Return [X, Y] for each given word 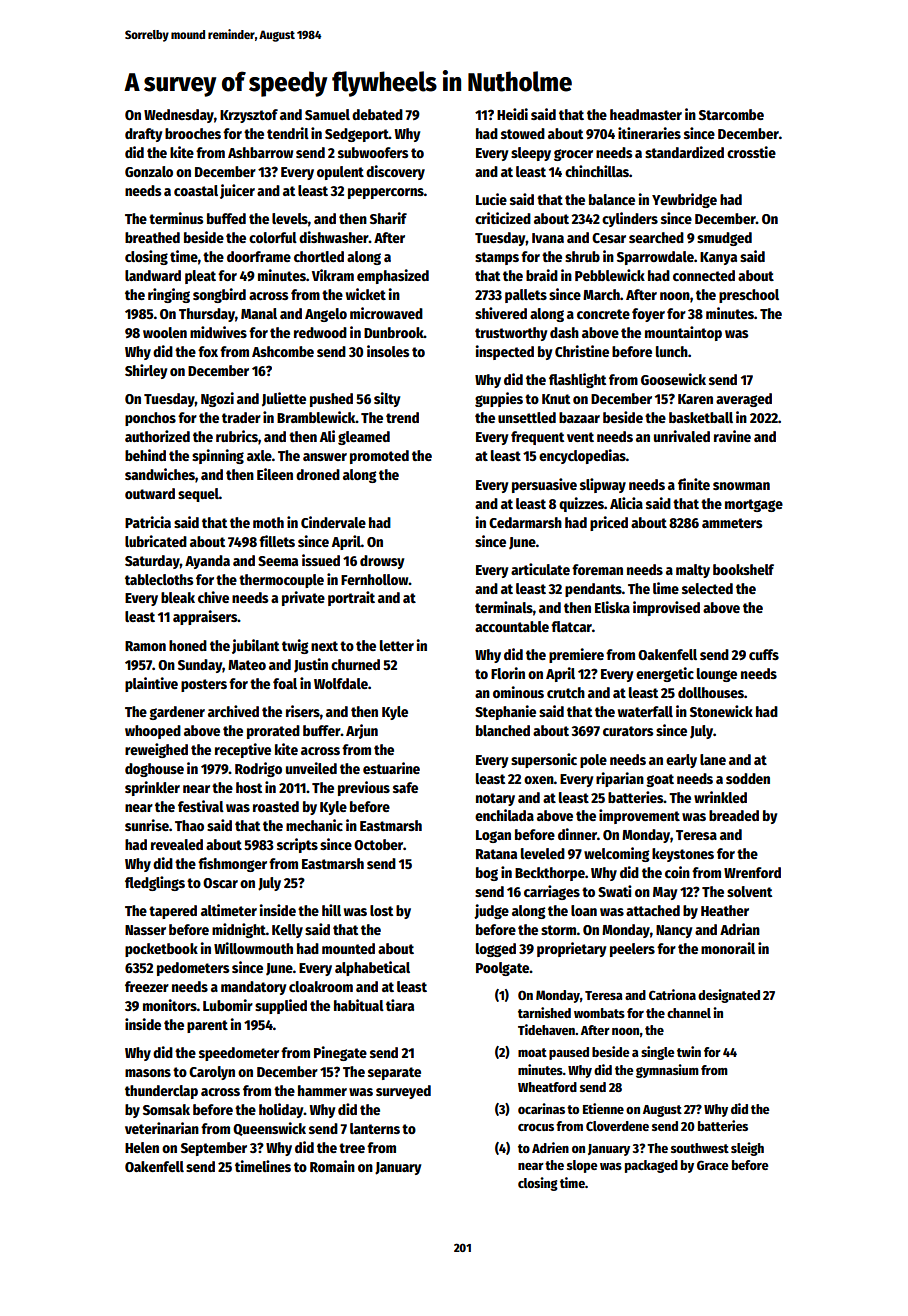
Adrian [740, 929]
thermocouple [281, 581]
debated [377, 114]
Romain [332, 1166]
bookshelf [743, 569]
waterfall [645, 711]
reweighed [156, 750]
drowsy [382, 562]
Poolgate [503, 969]
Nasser [145, 930]
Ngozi [217, 399]
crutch [566, 692]
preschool [749, 296]
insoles [388, 351]
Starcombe [731, 114]
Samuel [327, 114]
